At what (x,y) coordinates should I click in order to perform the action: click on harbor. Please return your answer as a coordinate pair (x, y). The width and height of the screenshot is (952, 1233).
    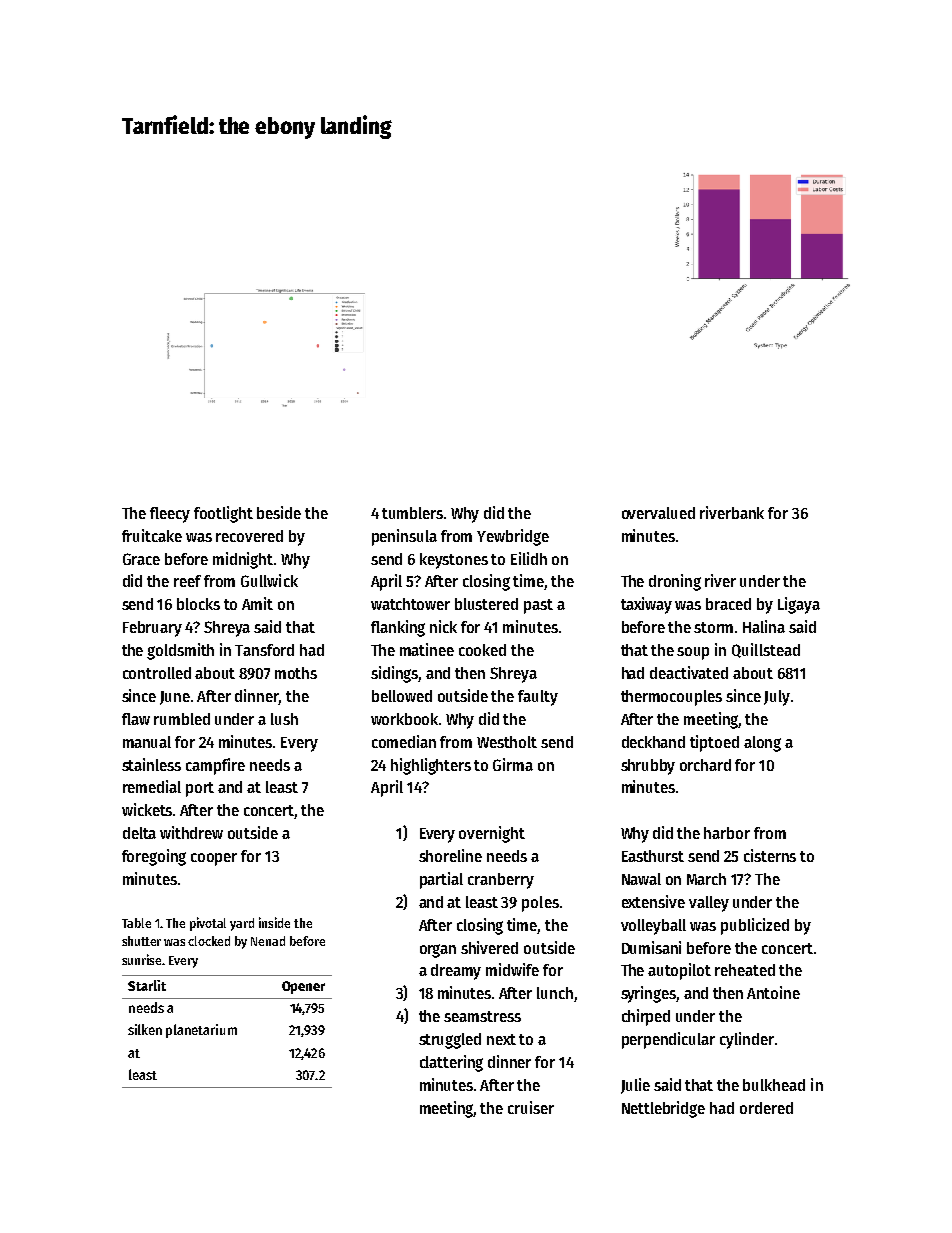
    Looking at the image, I should click on (727, 833).
